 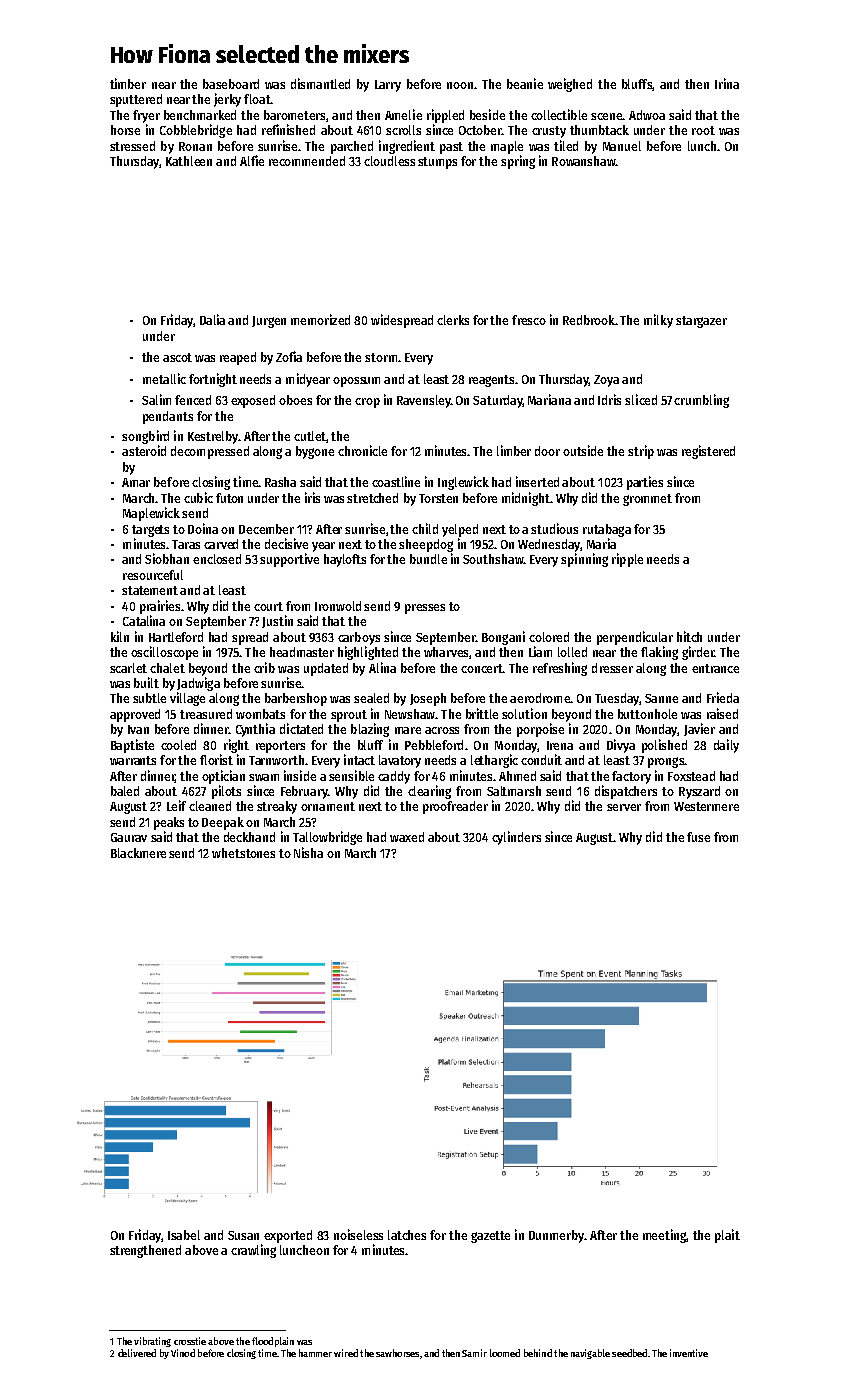 What do you see at coordinates (629, 1353) in the image?
I see `seedbed` at bounding box center [629, 1353].
